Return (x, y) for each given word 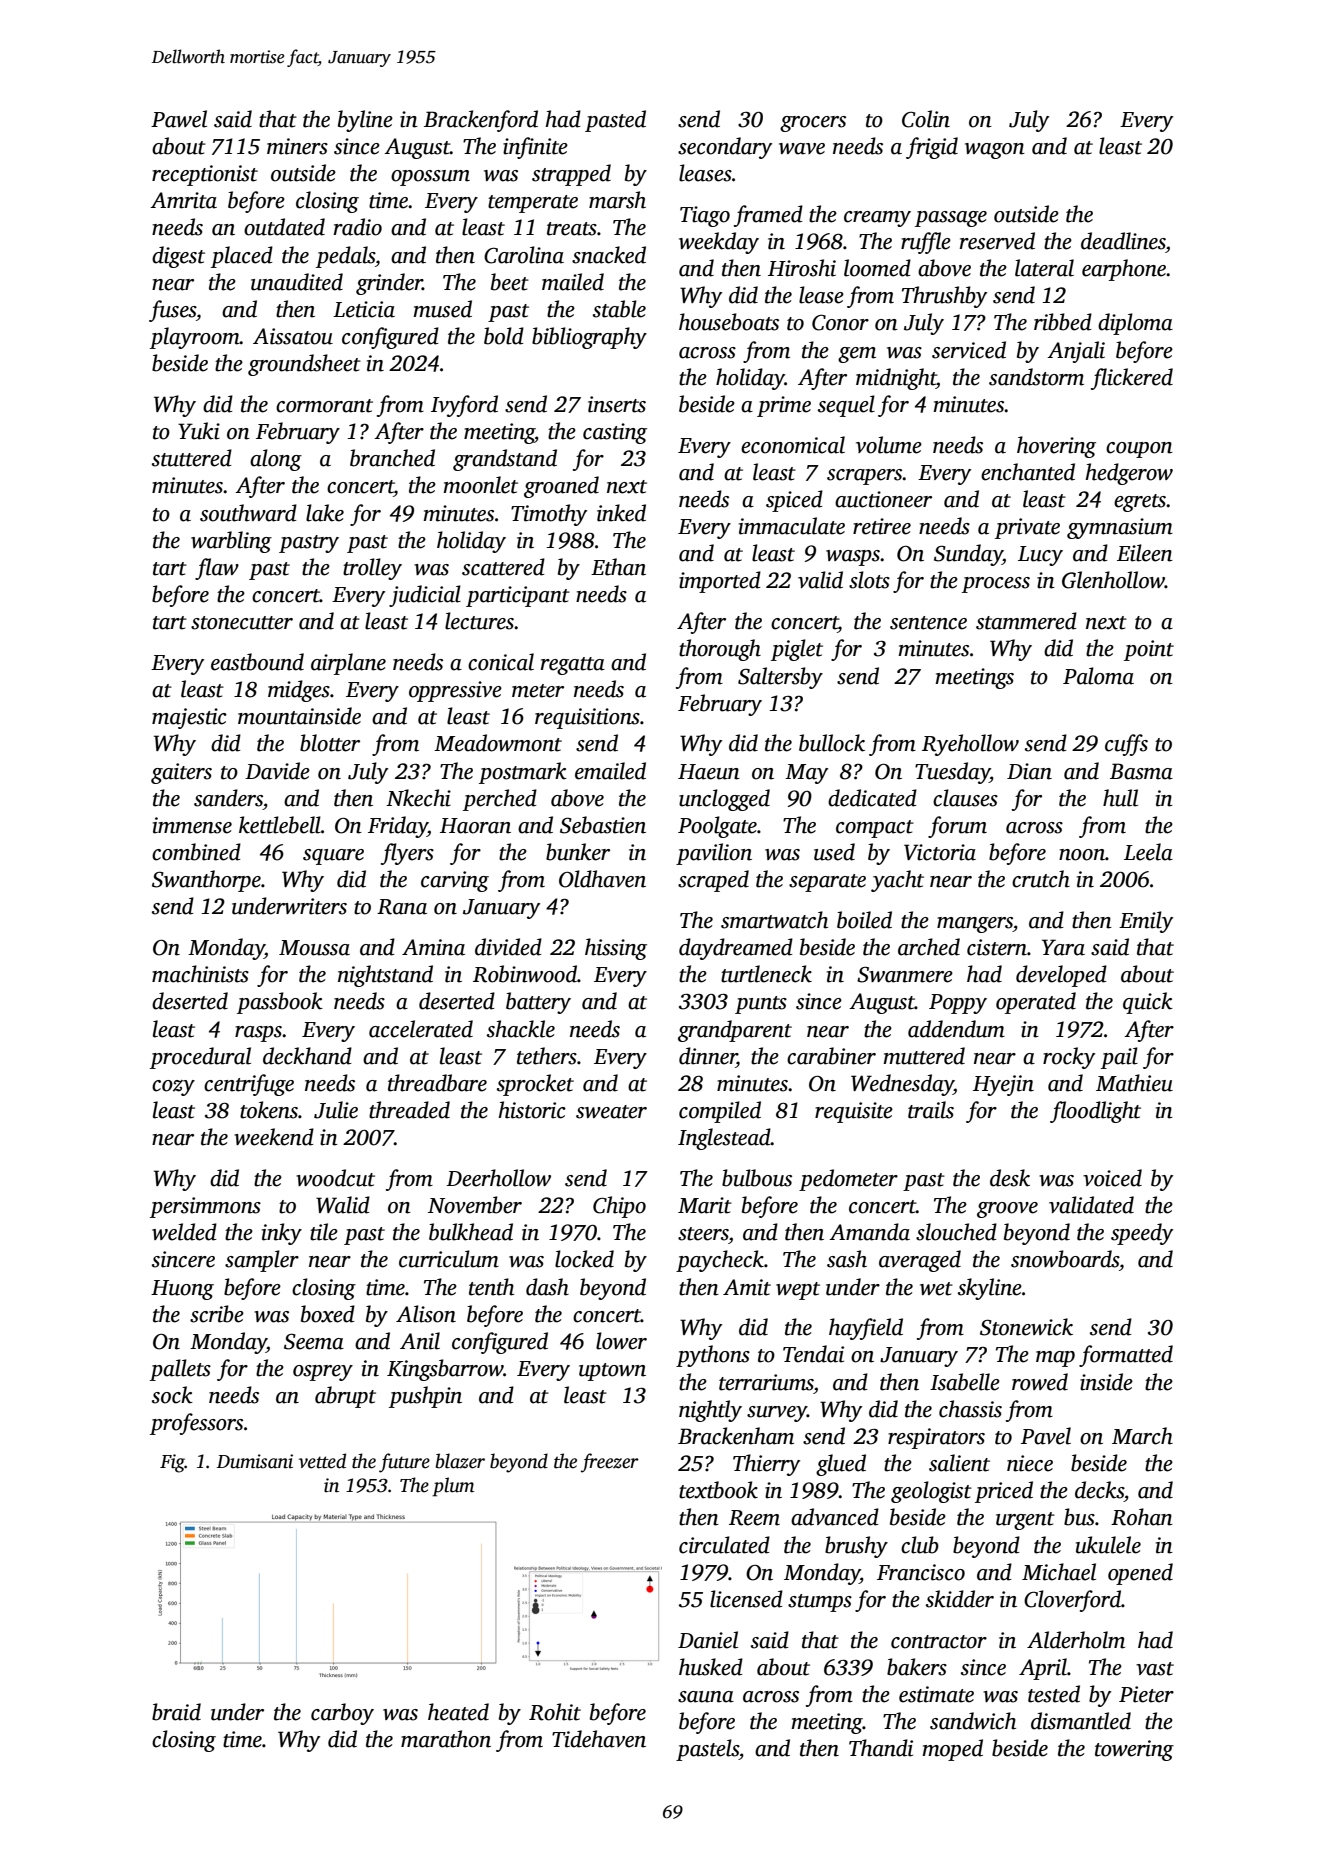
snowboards (1065, 1259)
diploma (1135, 324)
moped (952, 1750)
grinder (389, 284)
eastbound (257, 662)
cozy (173, 1088)
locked (584, 1259)
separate (827, 883)
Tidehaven (599, 1739)
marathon (446, 1739)
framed (768, 216)
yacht (897, 881)
